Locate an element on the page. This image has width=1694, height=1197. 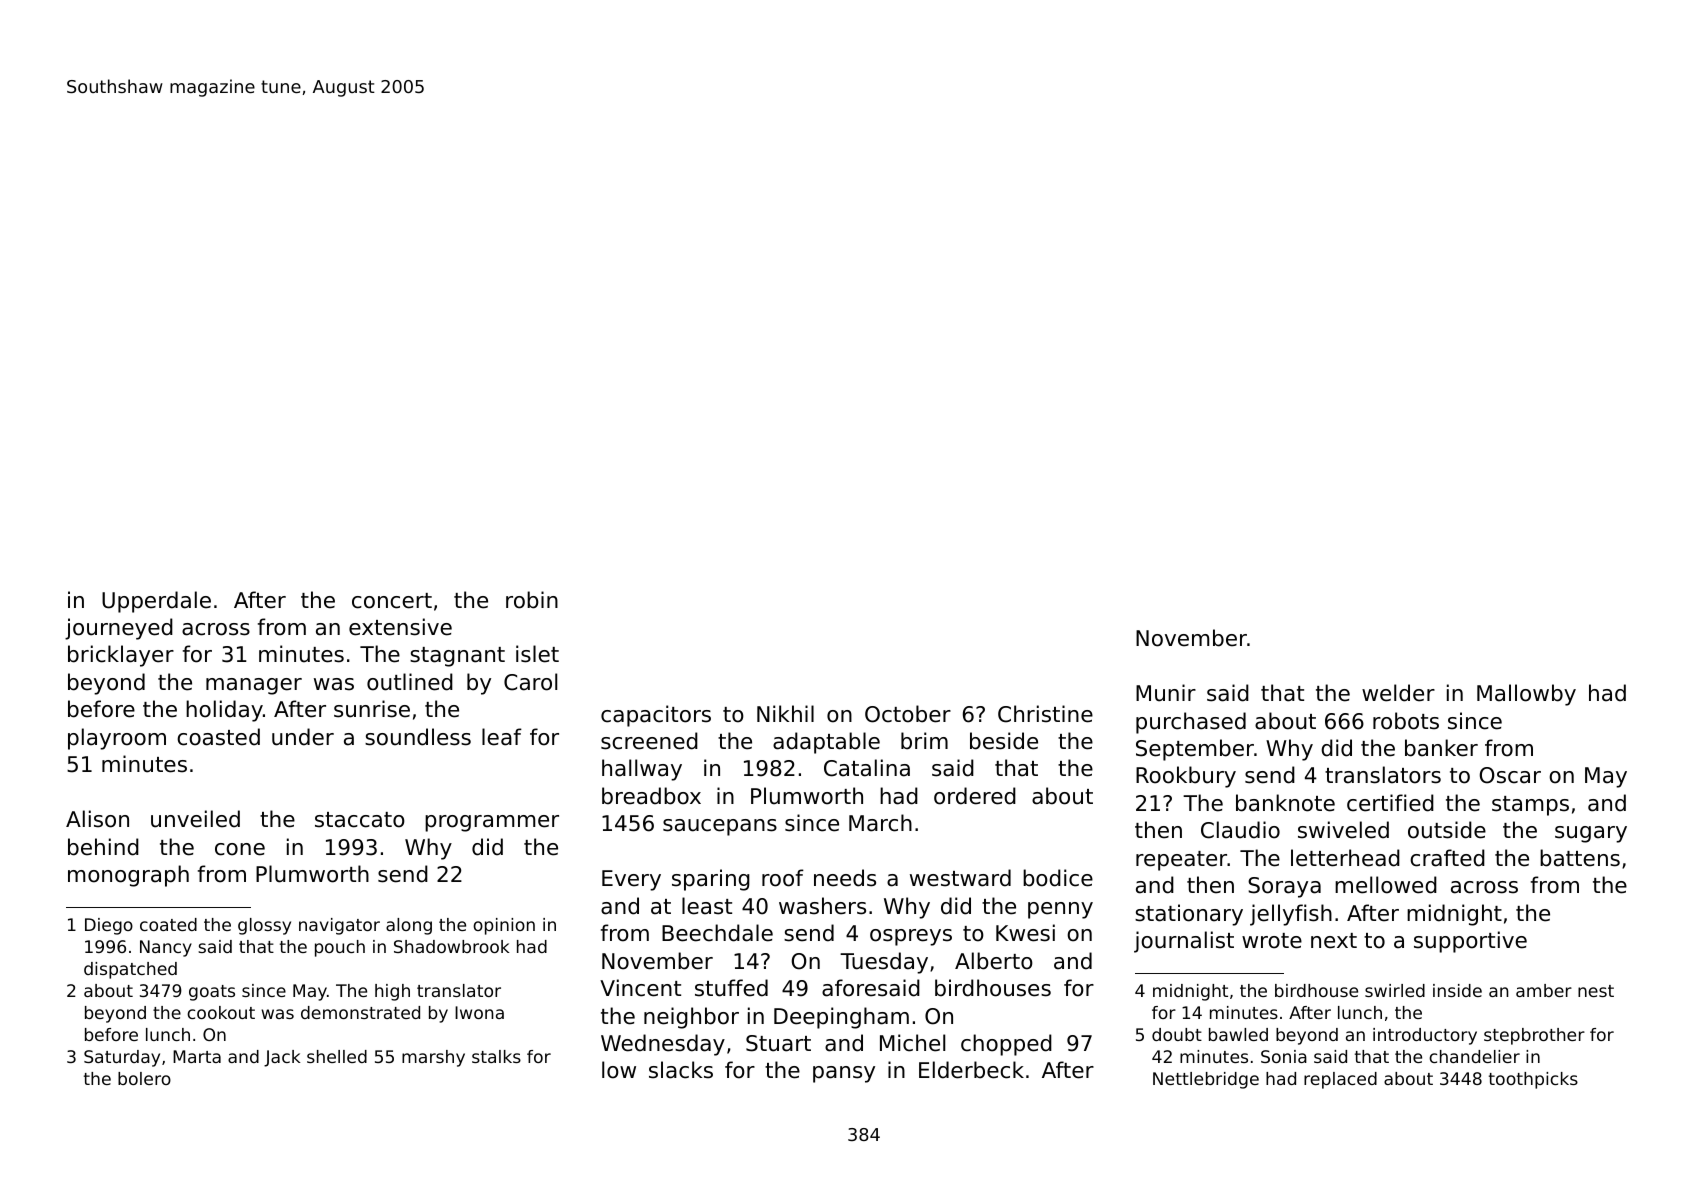
bolero is located at coordinates (144, 1078).
